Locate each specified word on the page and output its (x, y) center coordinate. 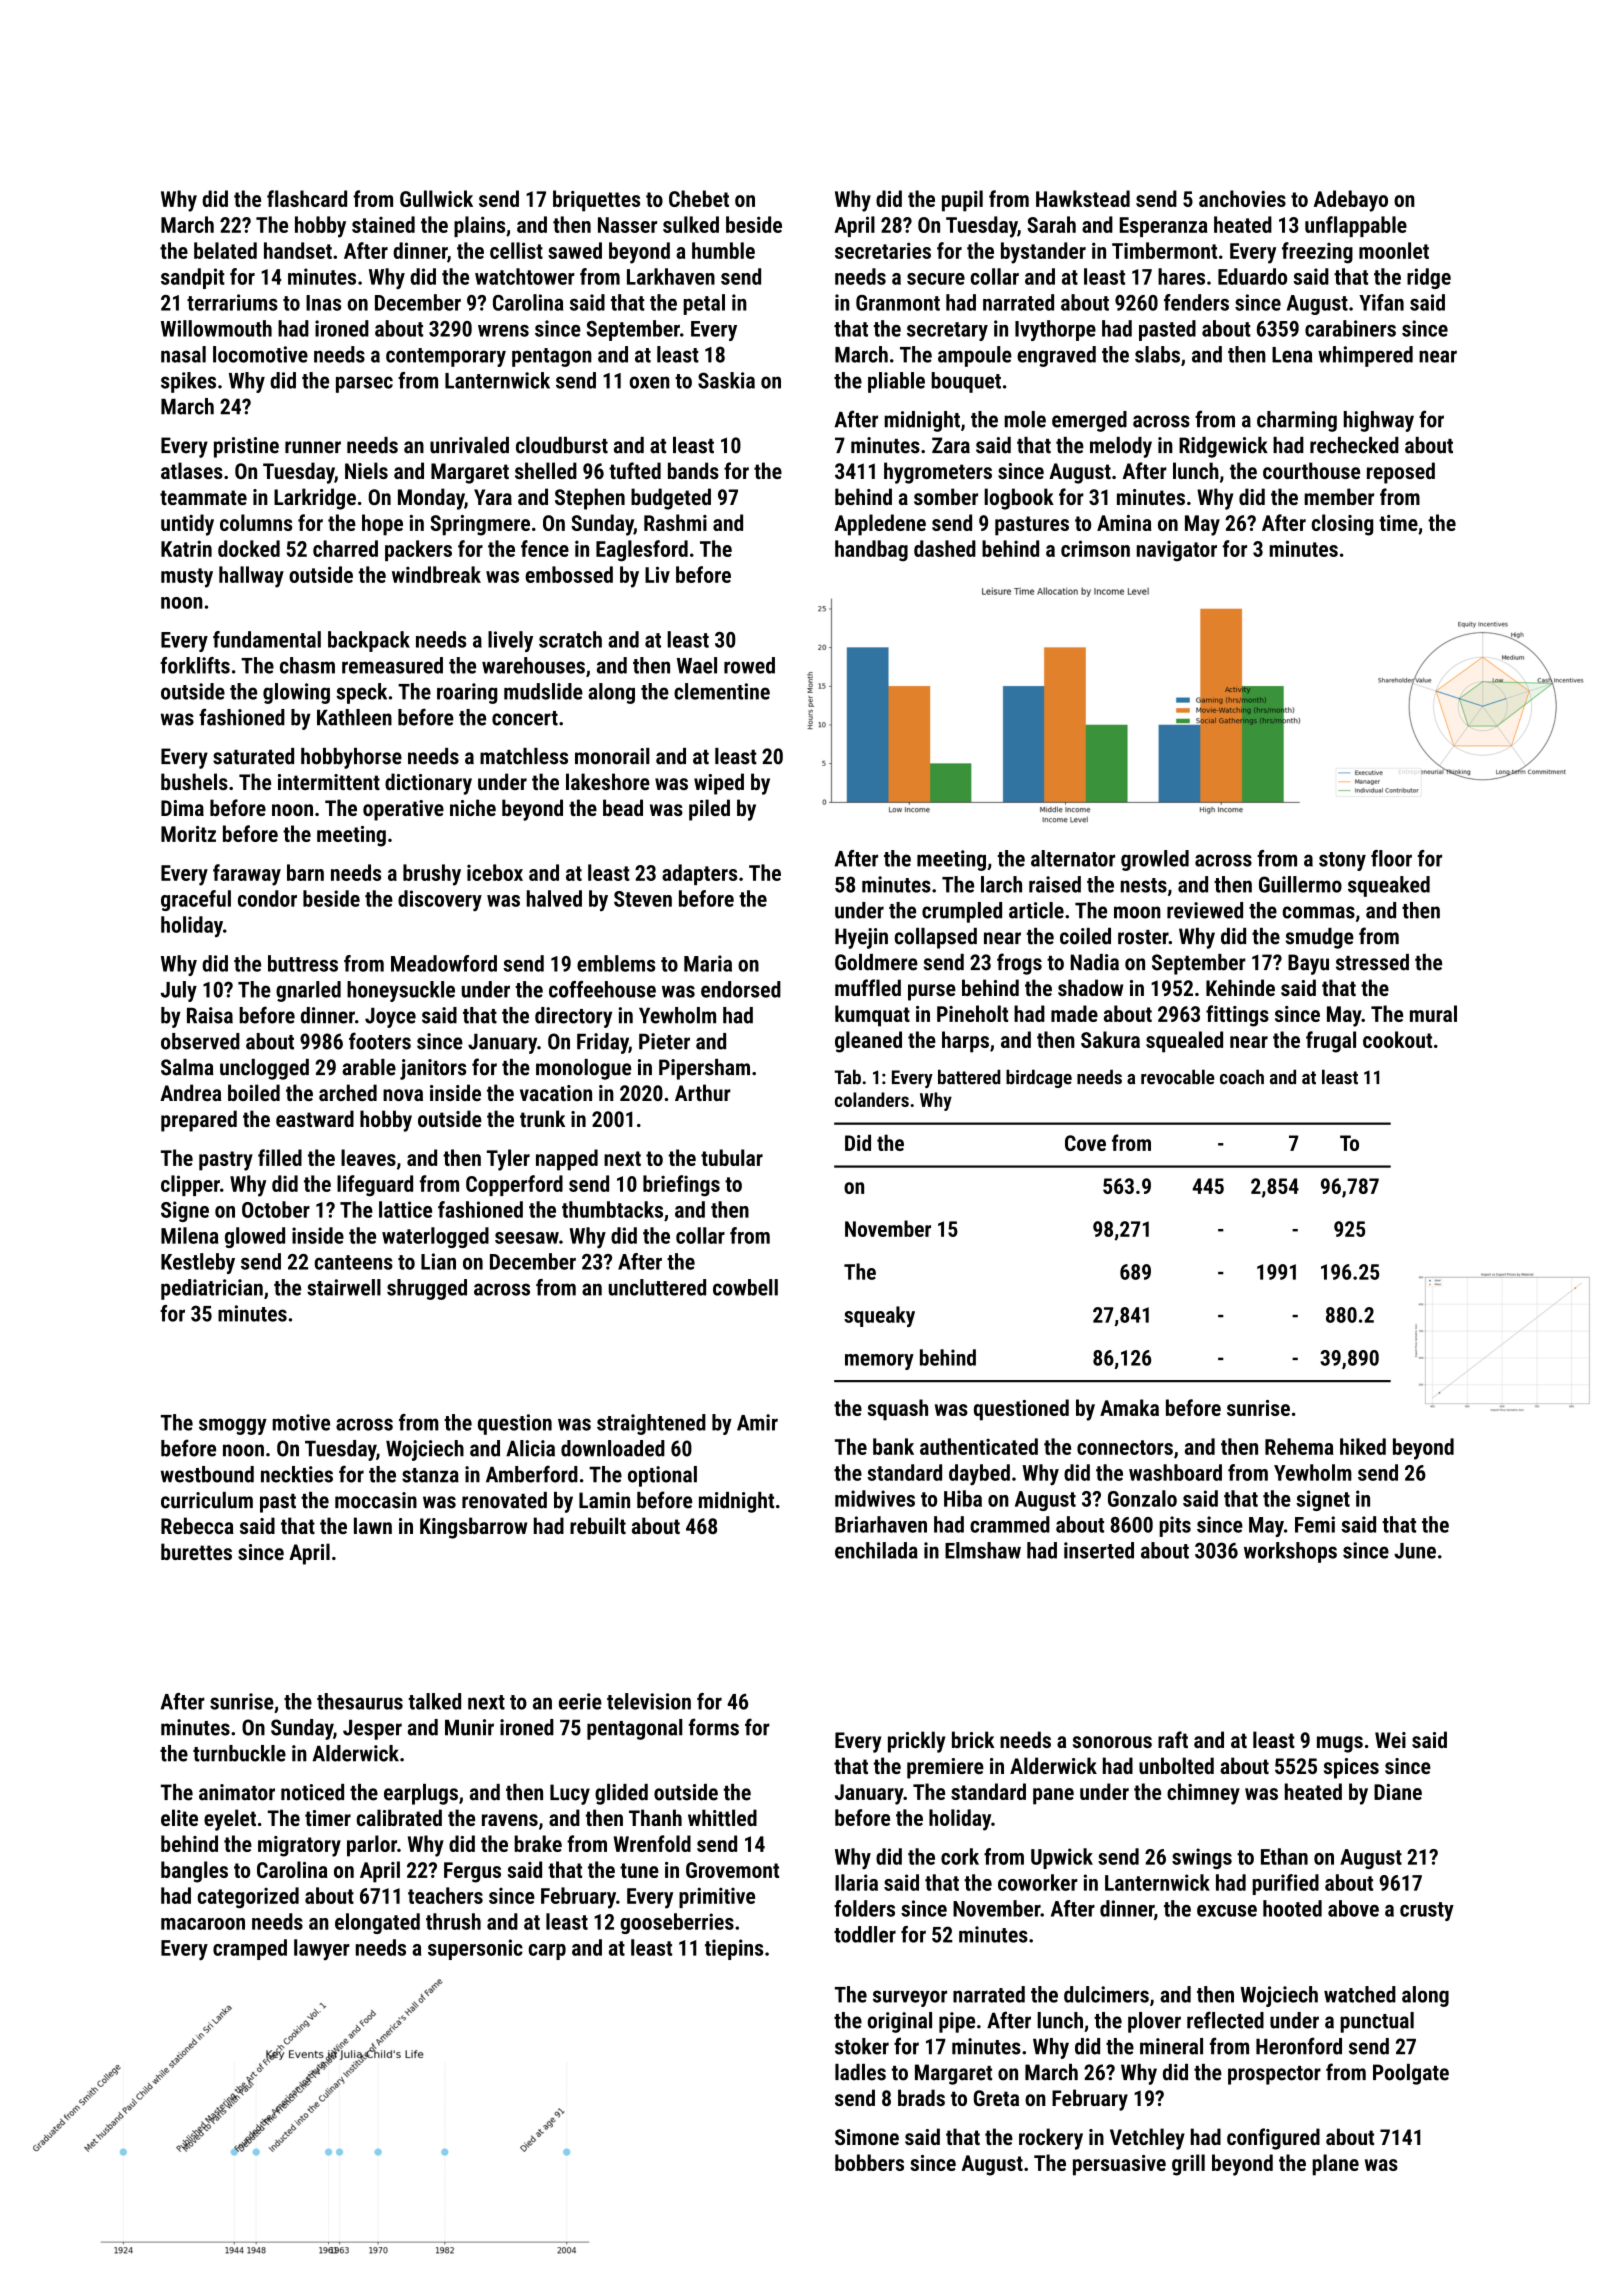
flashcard (307, 198)
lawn (373, 1525)
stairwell (344, 1287)
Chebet (699, 198)
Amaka (1129, 1407)
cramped (250, 1949)
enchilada (876, 1550)
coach (1242, 1077)
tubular (732, 1157)
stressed (1372, 962)
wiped (719, 784)
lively (510, 641)
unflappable (1356, 226)
